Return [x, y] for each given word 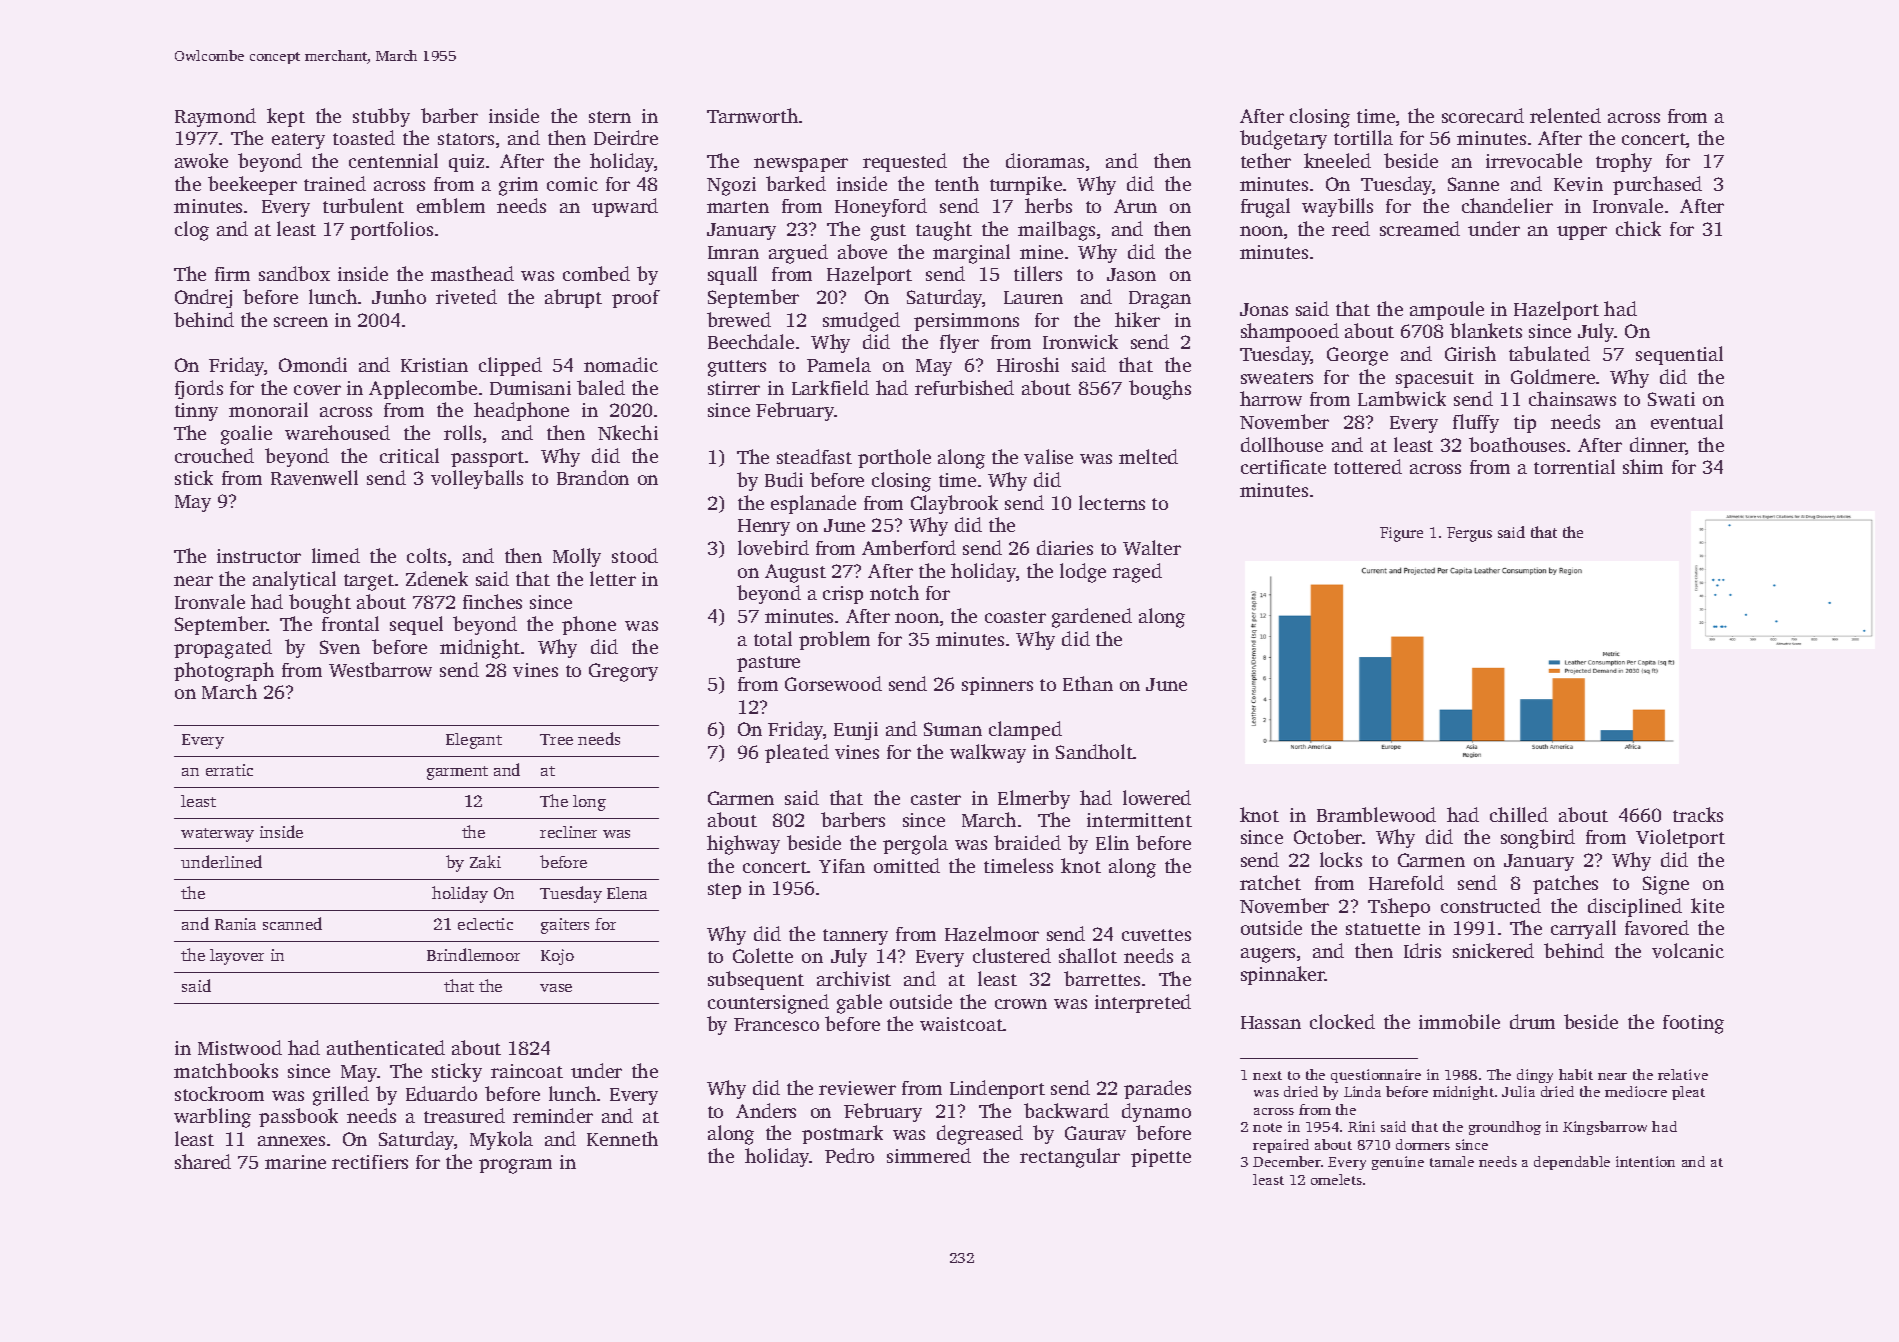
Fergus [1469, 534]
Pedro [849, 1155]
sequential [1679, 355]
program [515, 1166]
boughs [1160, 390]
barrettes [1102, 978]
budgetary [1283, 140]
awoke [201, 160]
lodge [1083, 573]
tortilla [1363, 137]
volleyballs [477, 479]
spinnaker [1283, 975]
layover [237, 957]
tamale [1452, 1161]
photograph [224, 672]
